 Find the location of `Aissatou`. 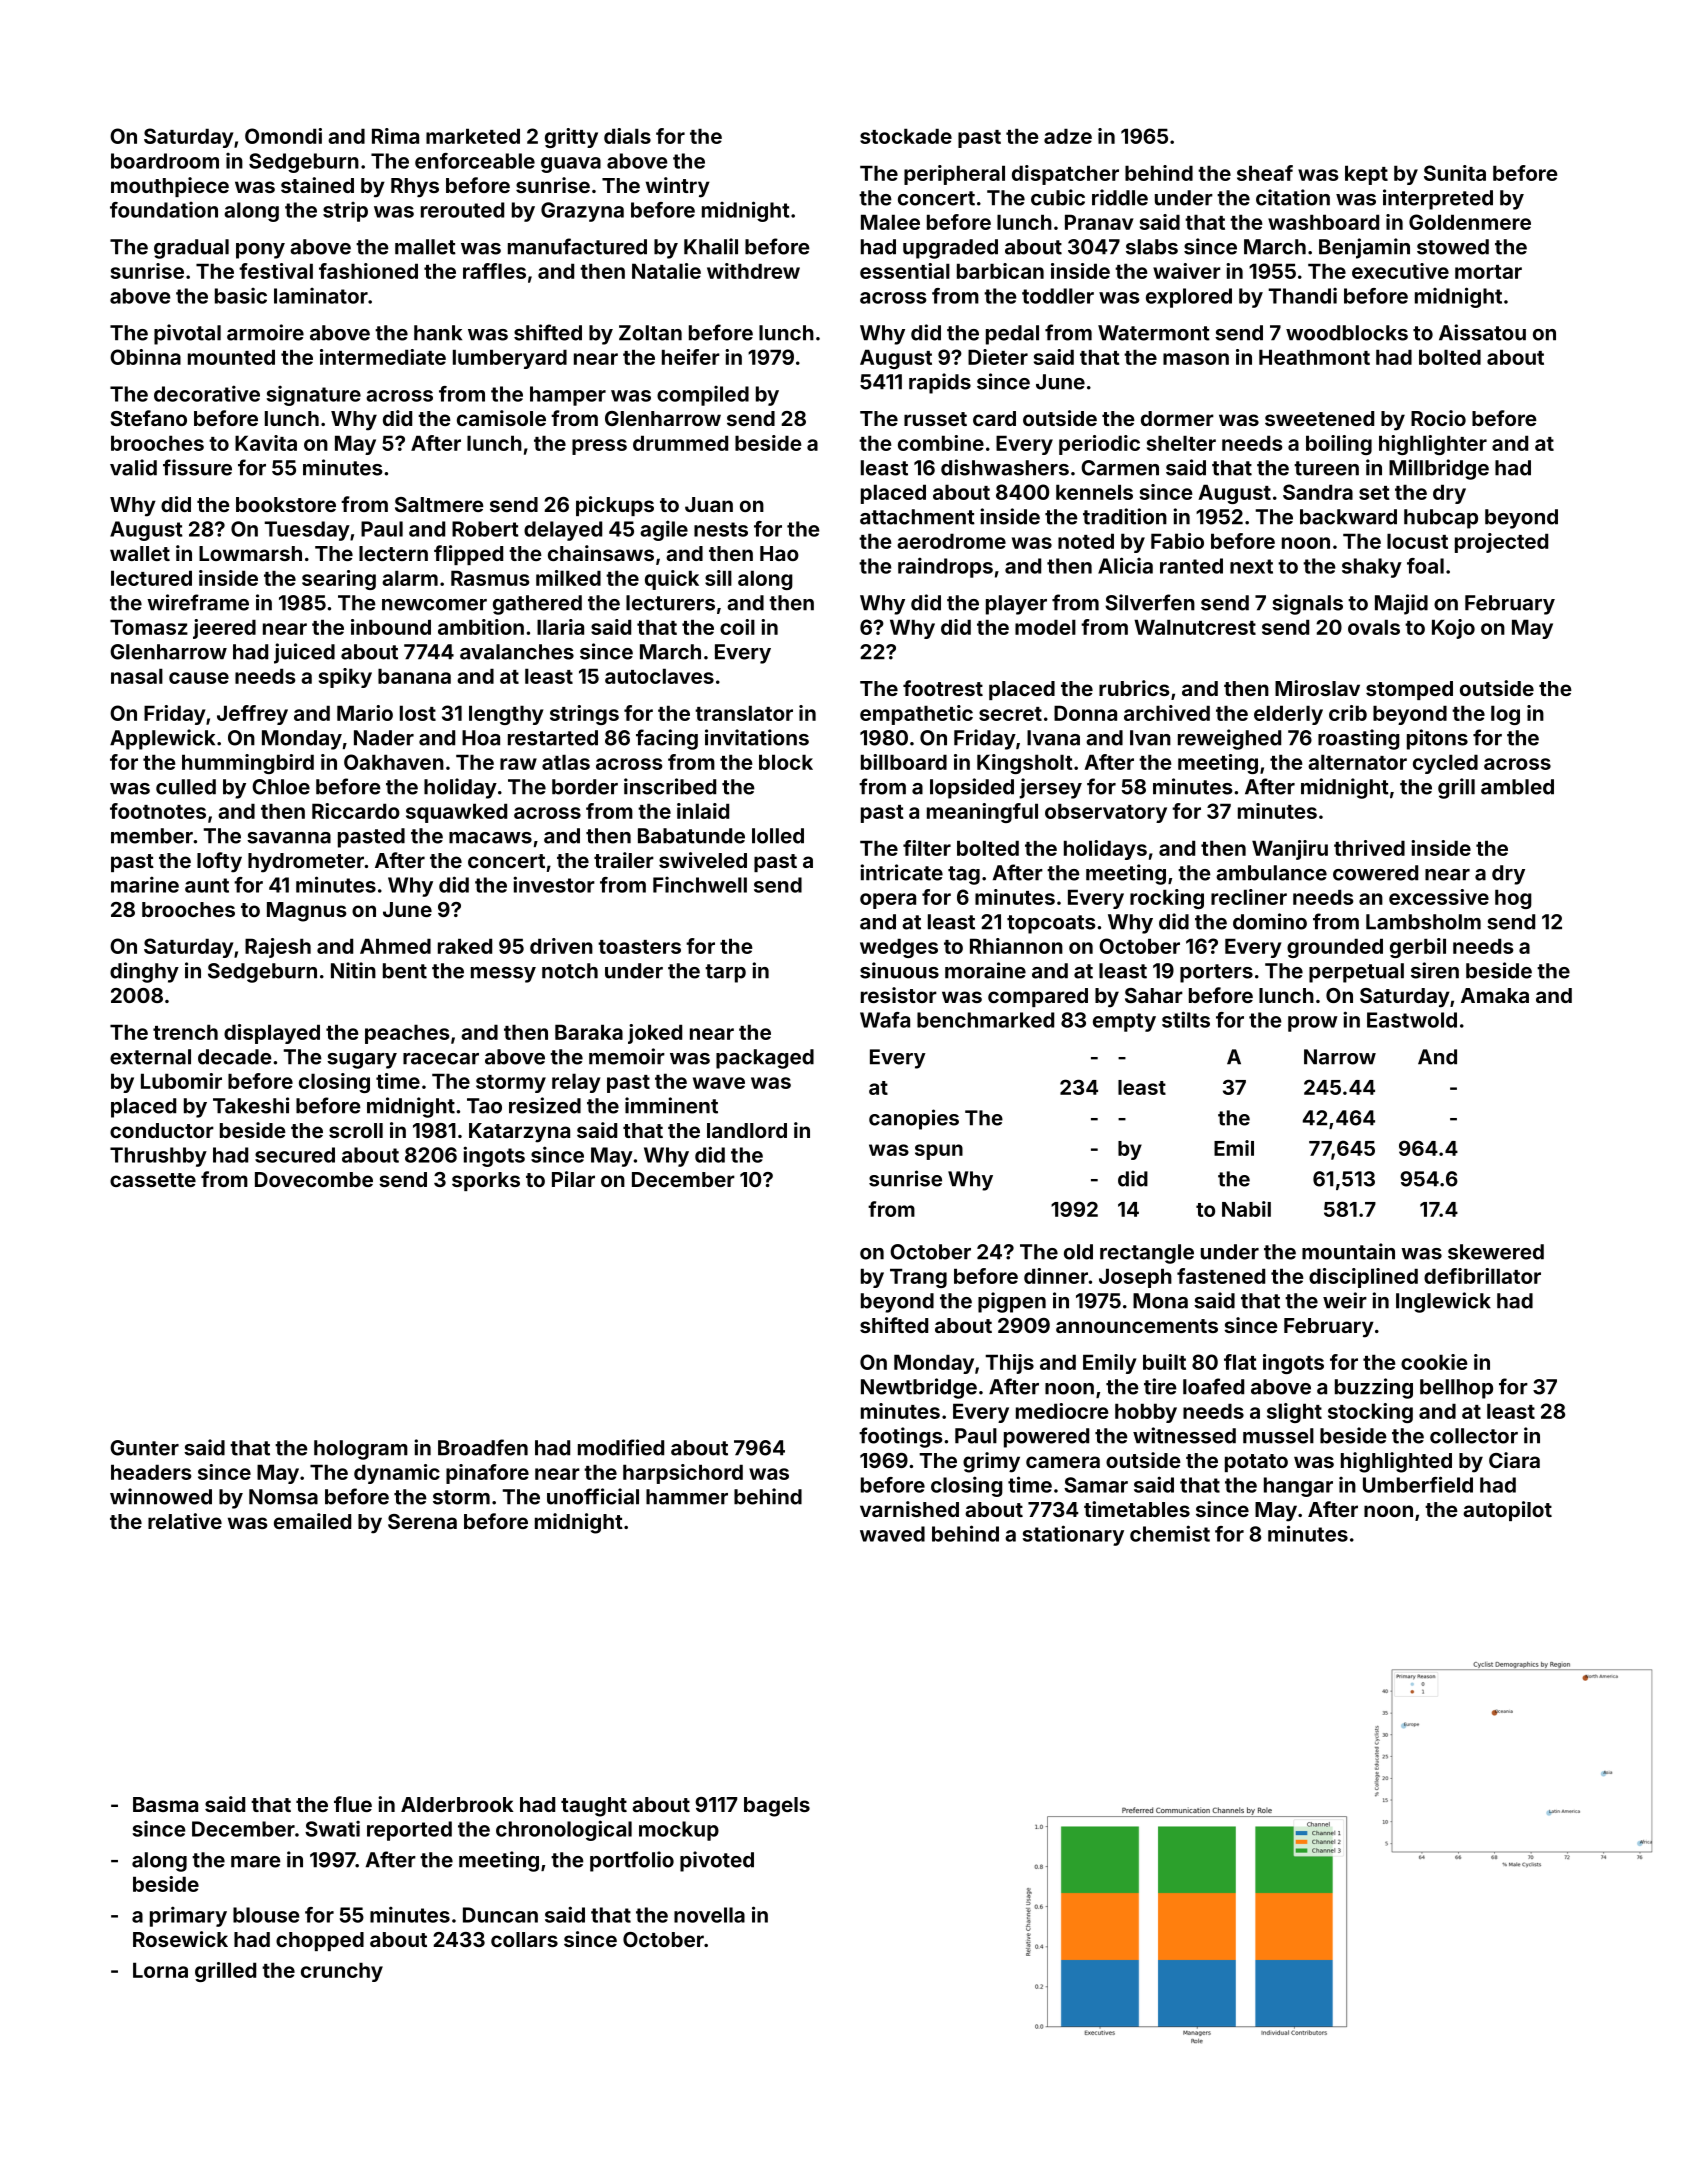

Aissatou is located at coordinates (1482, 332).
